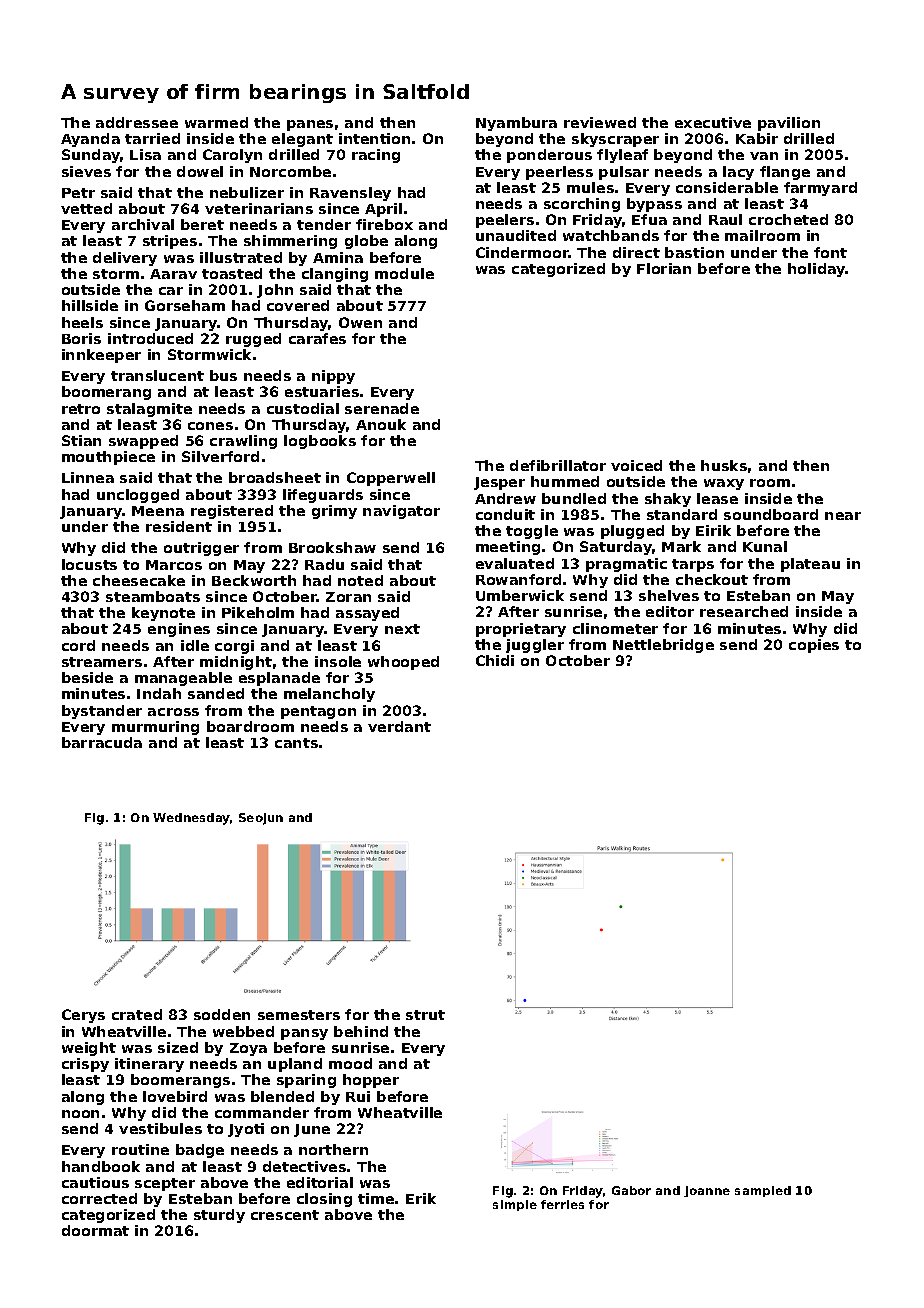  Describe the element at coordinates (817, 270) in the document. I see `holiday` at that location.
